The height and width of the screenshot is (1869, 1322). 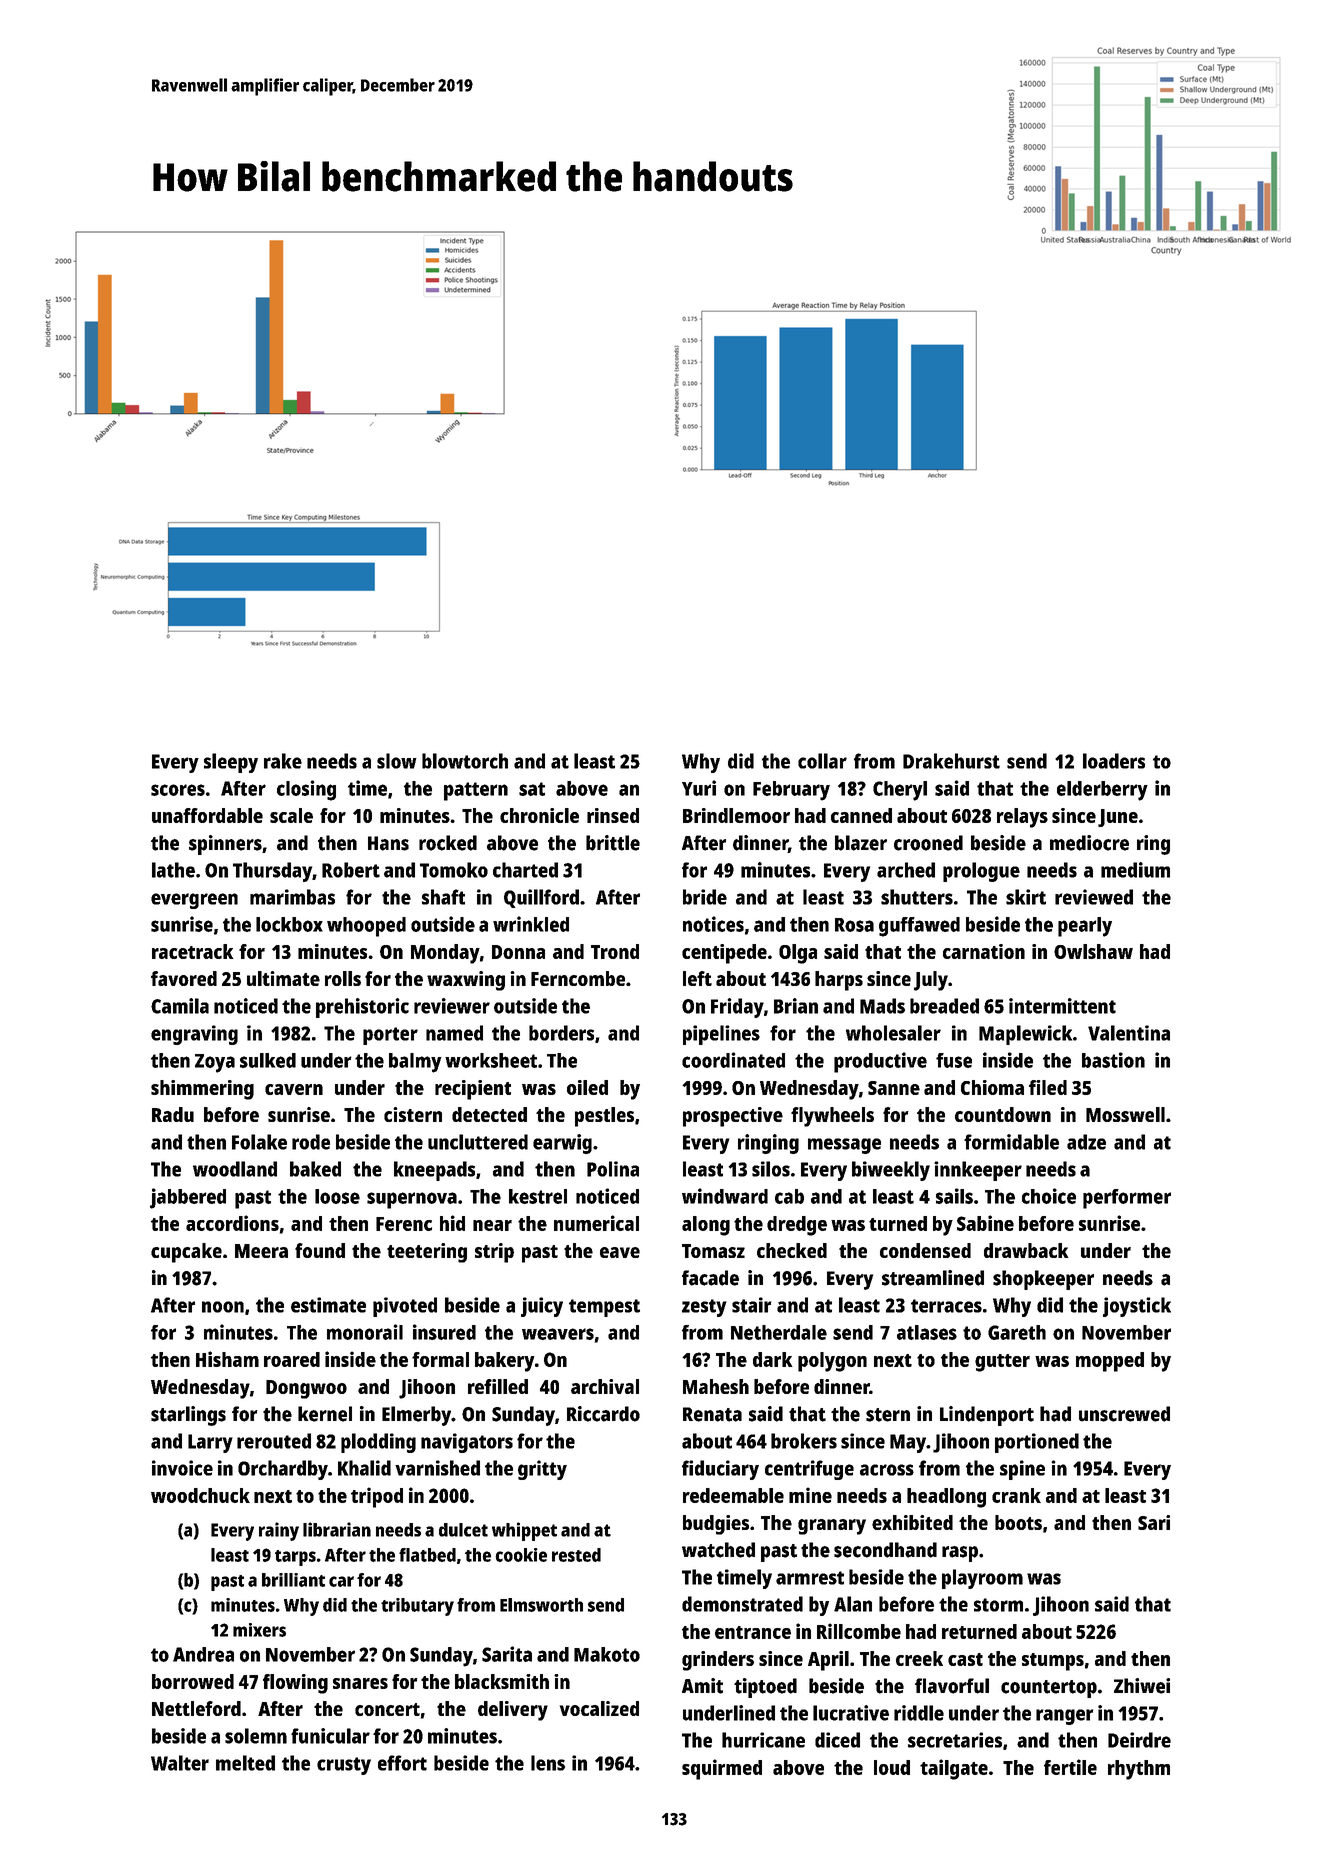 I want to click on reviewed, so click(x=1094, y=897).
